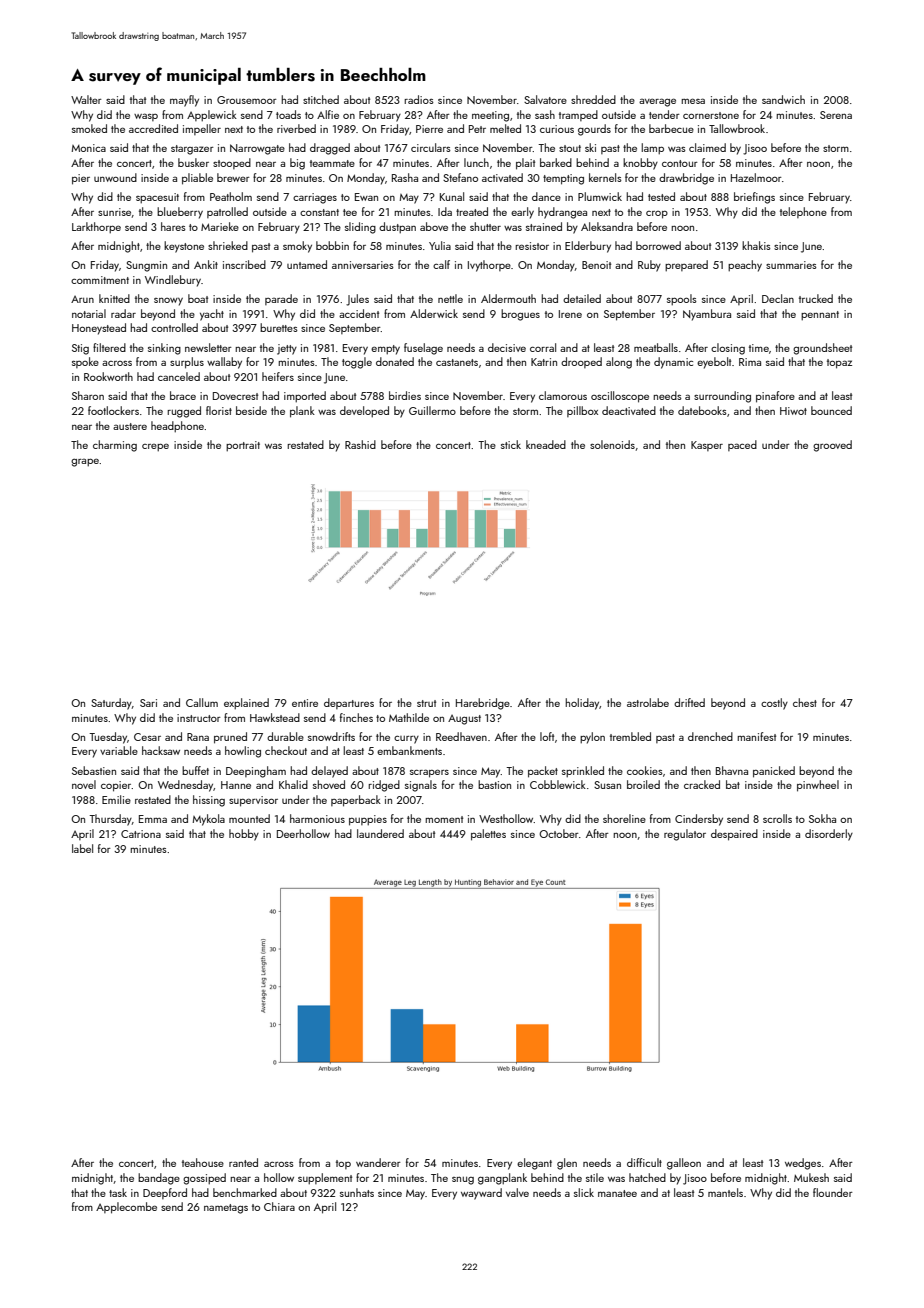  Describe the element at coordinates (256, 772) in the screenshot. I see `Deepingham` at that location.
